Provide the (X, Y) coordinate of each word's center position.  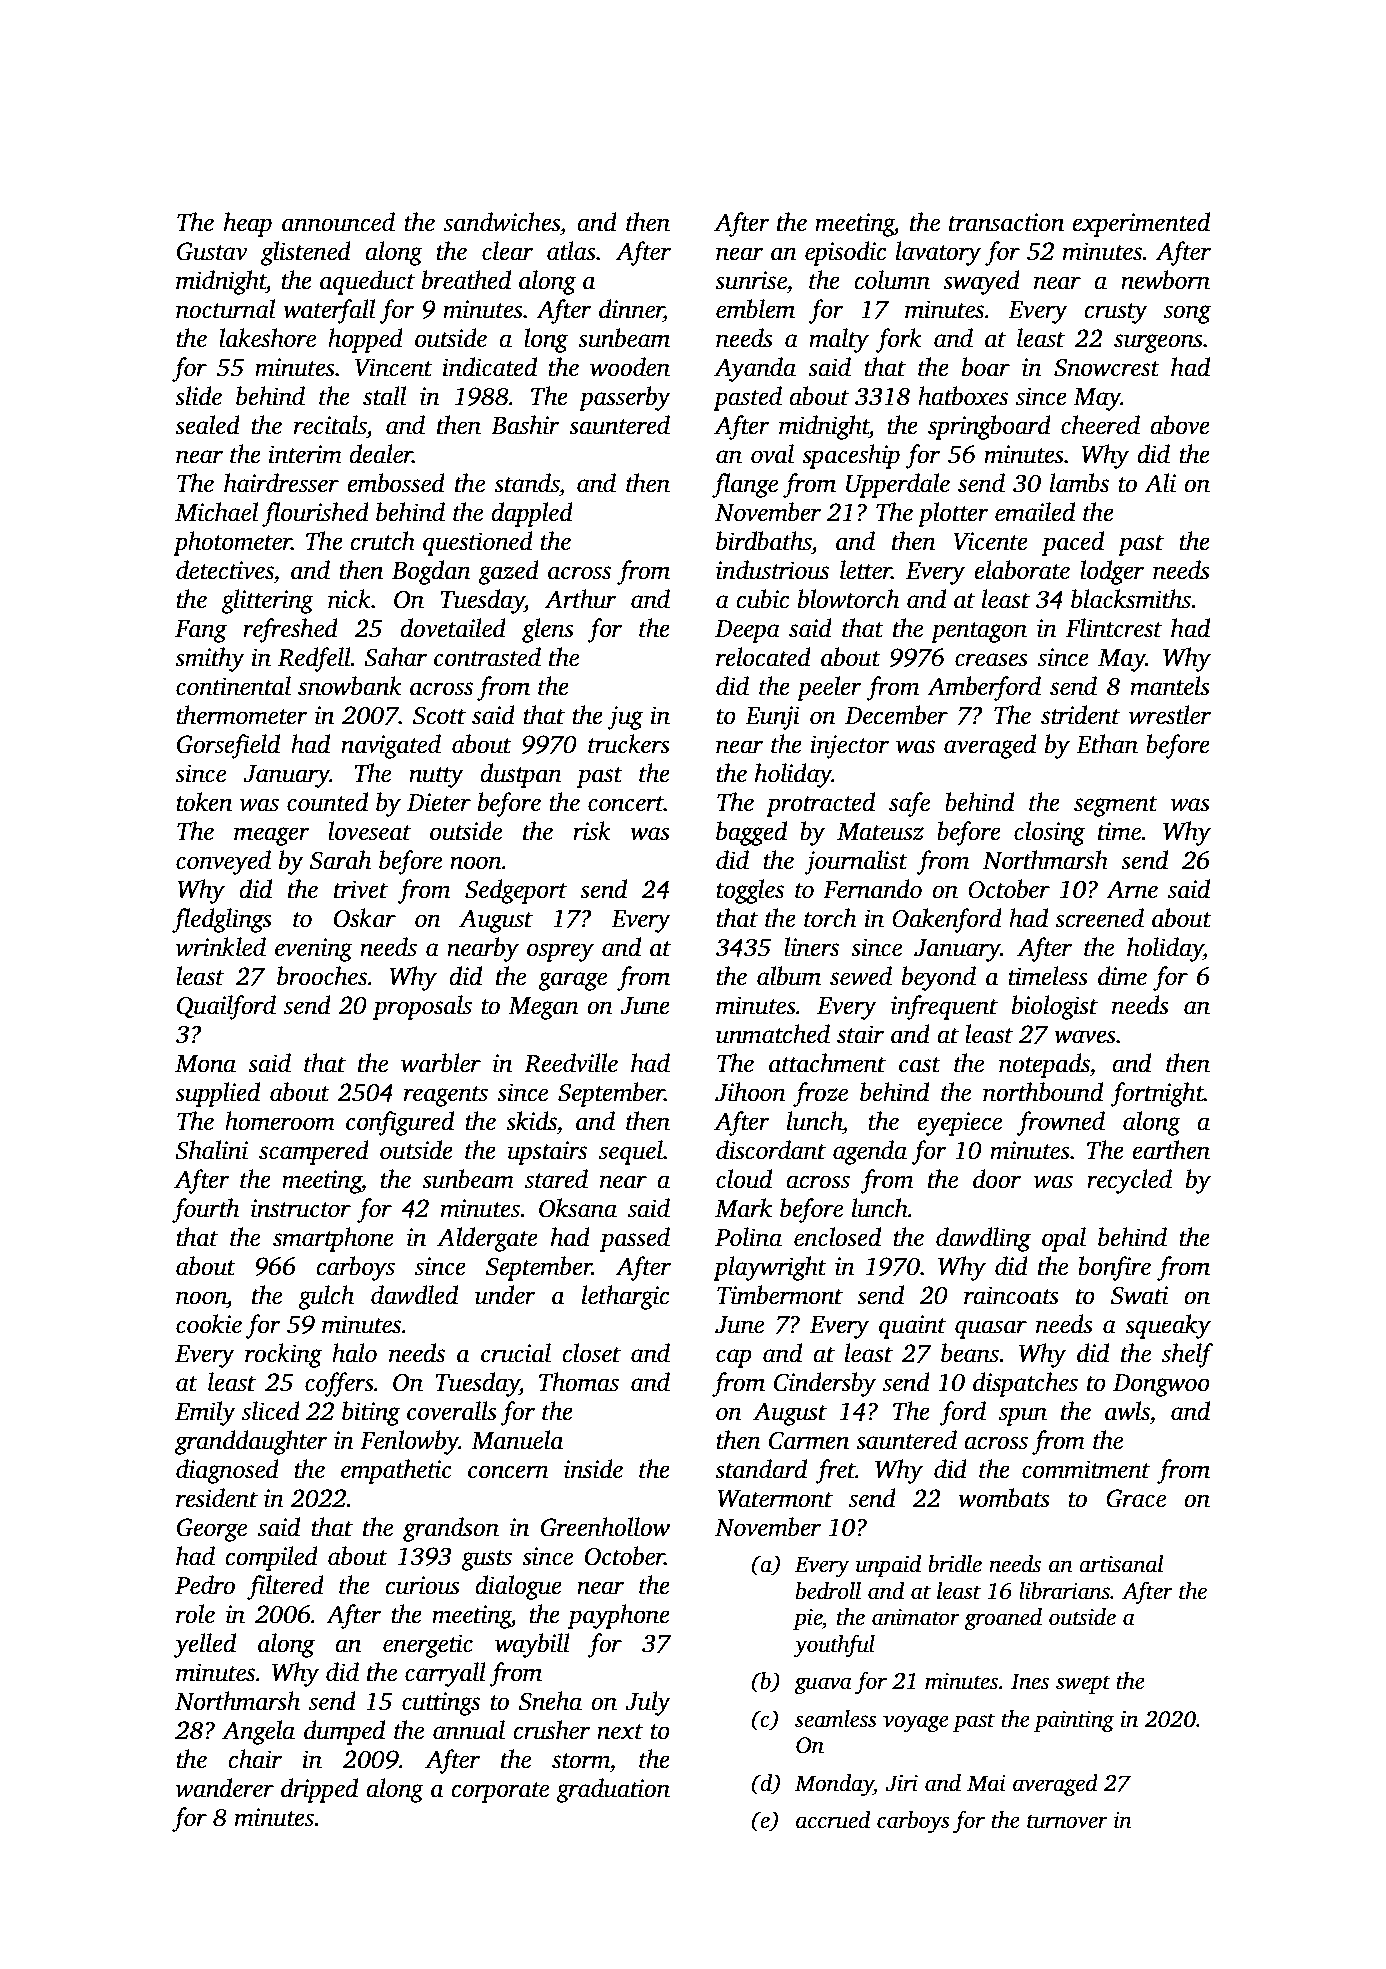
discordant (771, 1150)
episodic (845, 253)
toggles (750, 891)
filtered (285, 1587)
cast (920, 1065)
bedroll (828, 1591)
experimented (1141, 224)
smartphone (333, 1239)
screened (1099, 918)
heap (248, 224)
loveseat (369, 831)
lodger (1112, 572)
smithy (210, 659)
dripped (319, 1790)
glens (548, 630)
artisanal (1121, 1564)
